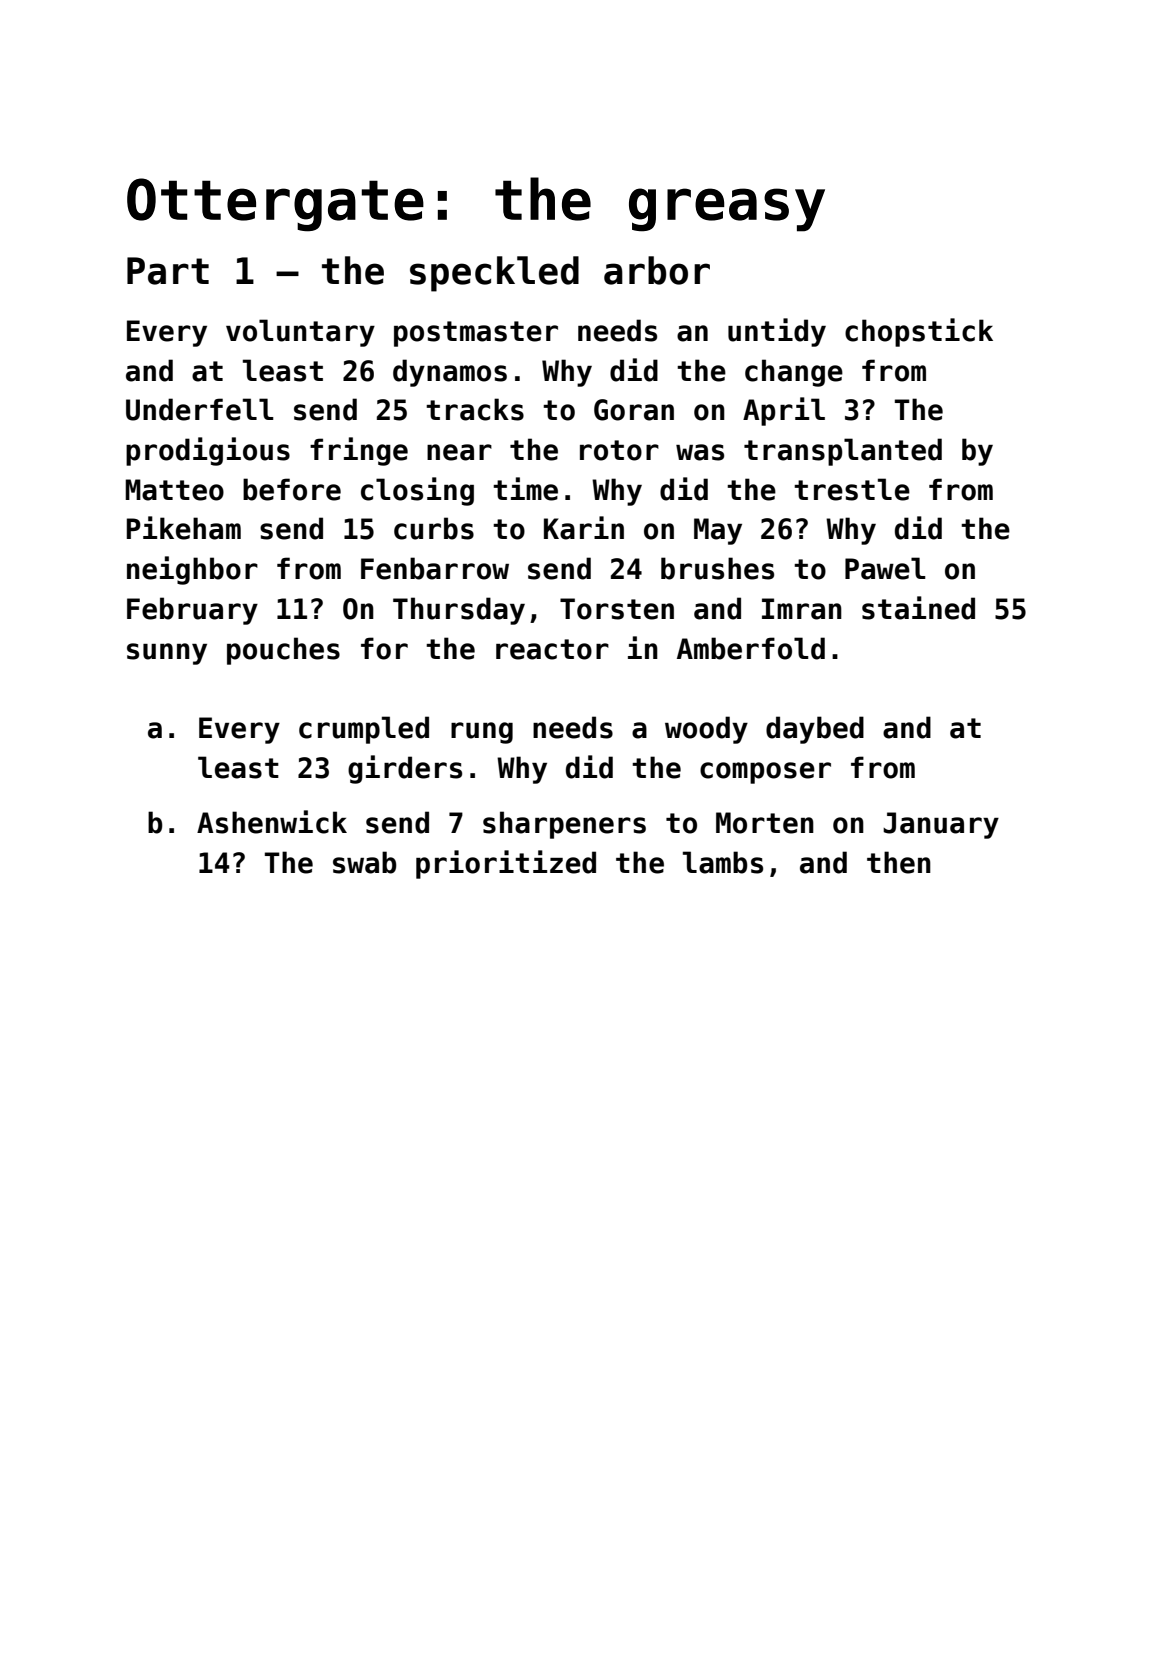 Image resolution: width=1165 pixels, height=1654 pixels. I want to click on Part, so click(168, 271).
